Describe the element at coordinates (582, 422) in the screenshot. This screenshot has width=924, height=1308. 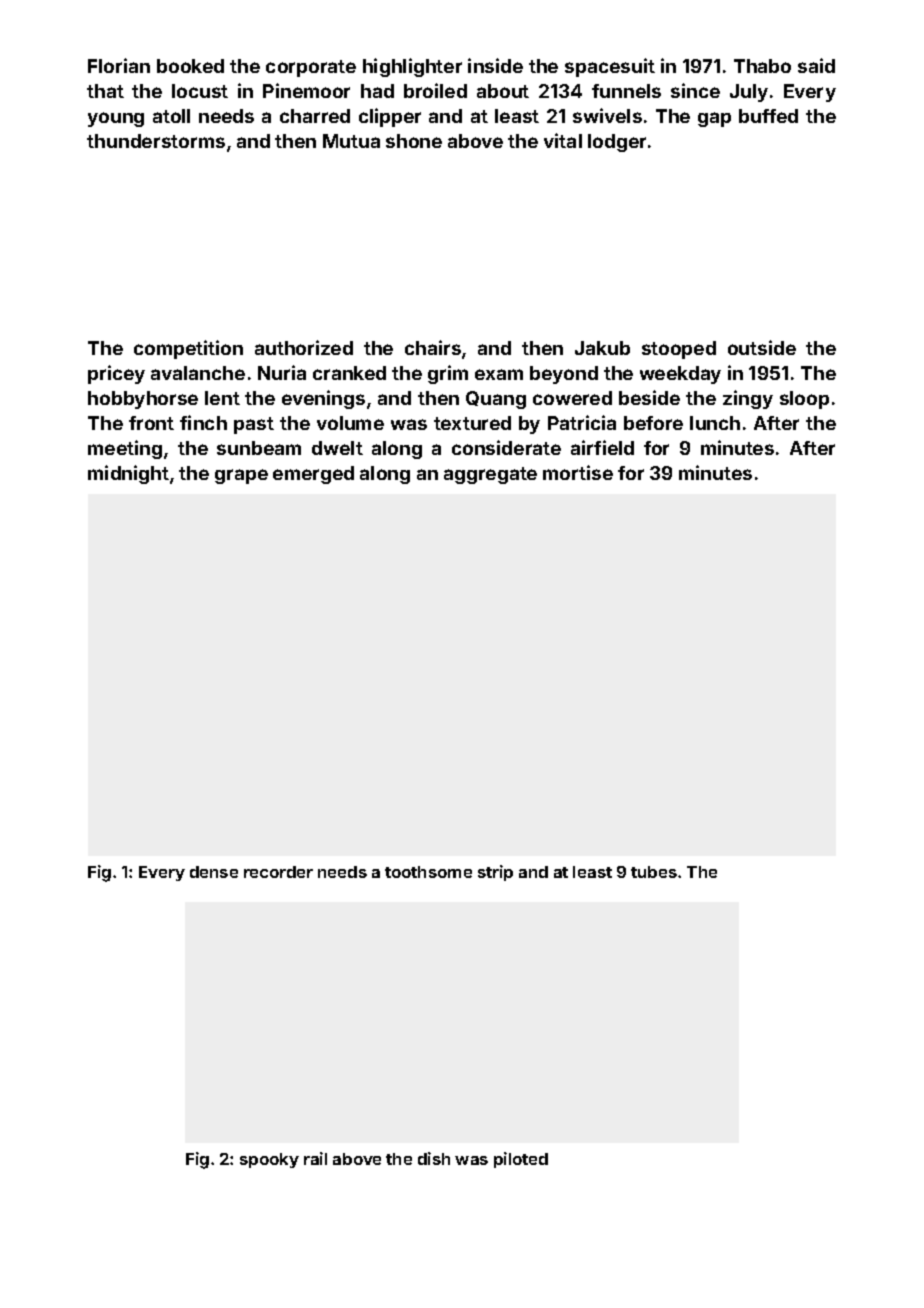
I see `Patricia` at that location.
